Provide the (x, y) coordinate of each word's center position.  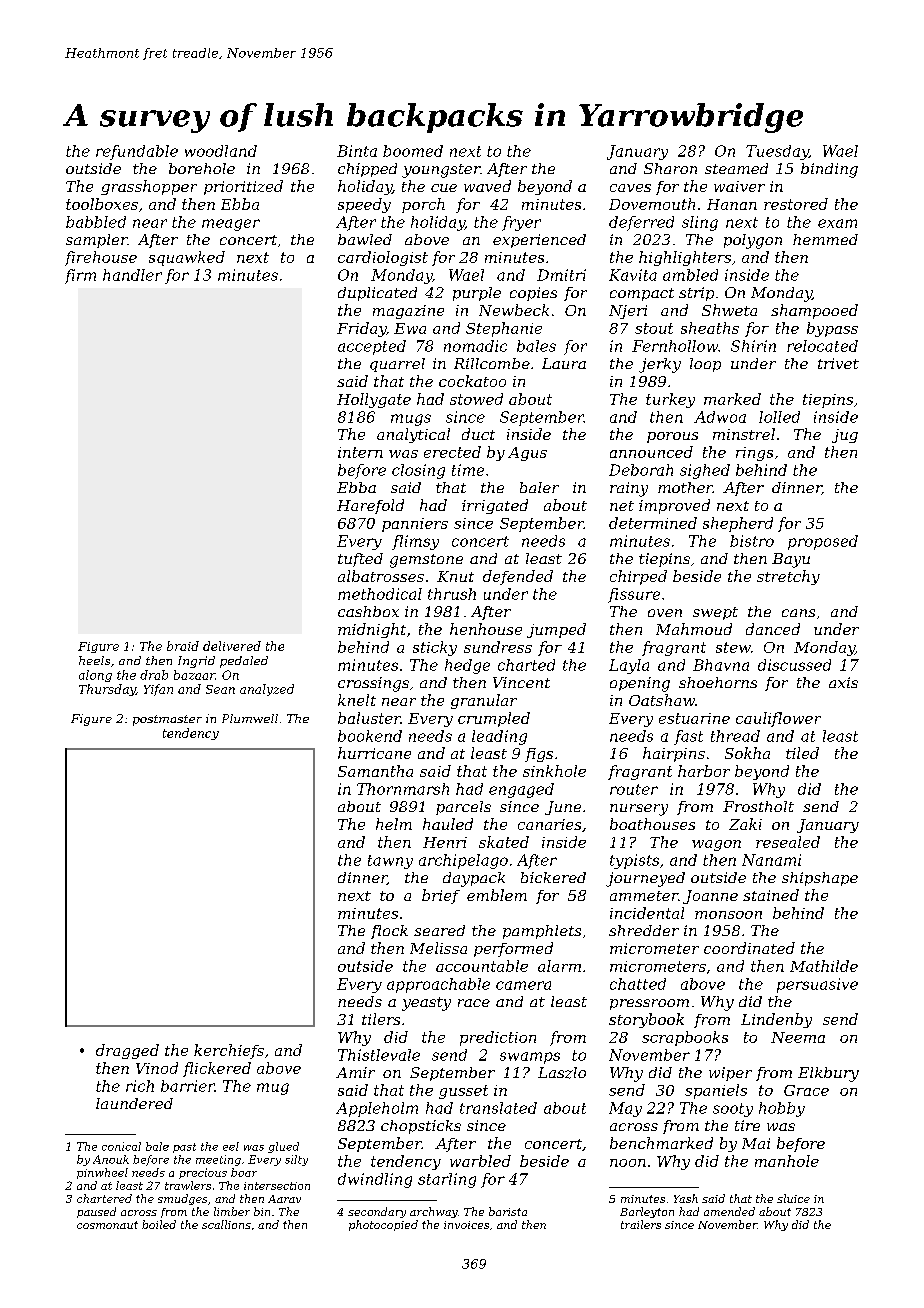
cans (798, 613)
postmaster (167, 720)
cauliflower (778, 719)
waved (487, 186)
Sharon (670, 168)
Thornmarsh (403, 789)
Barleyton (647, 1212)
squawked (187, 258)
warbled (480, 1161)
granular (484, 701)
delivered (232, 646)
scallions (226, 1224)
